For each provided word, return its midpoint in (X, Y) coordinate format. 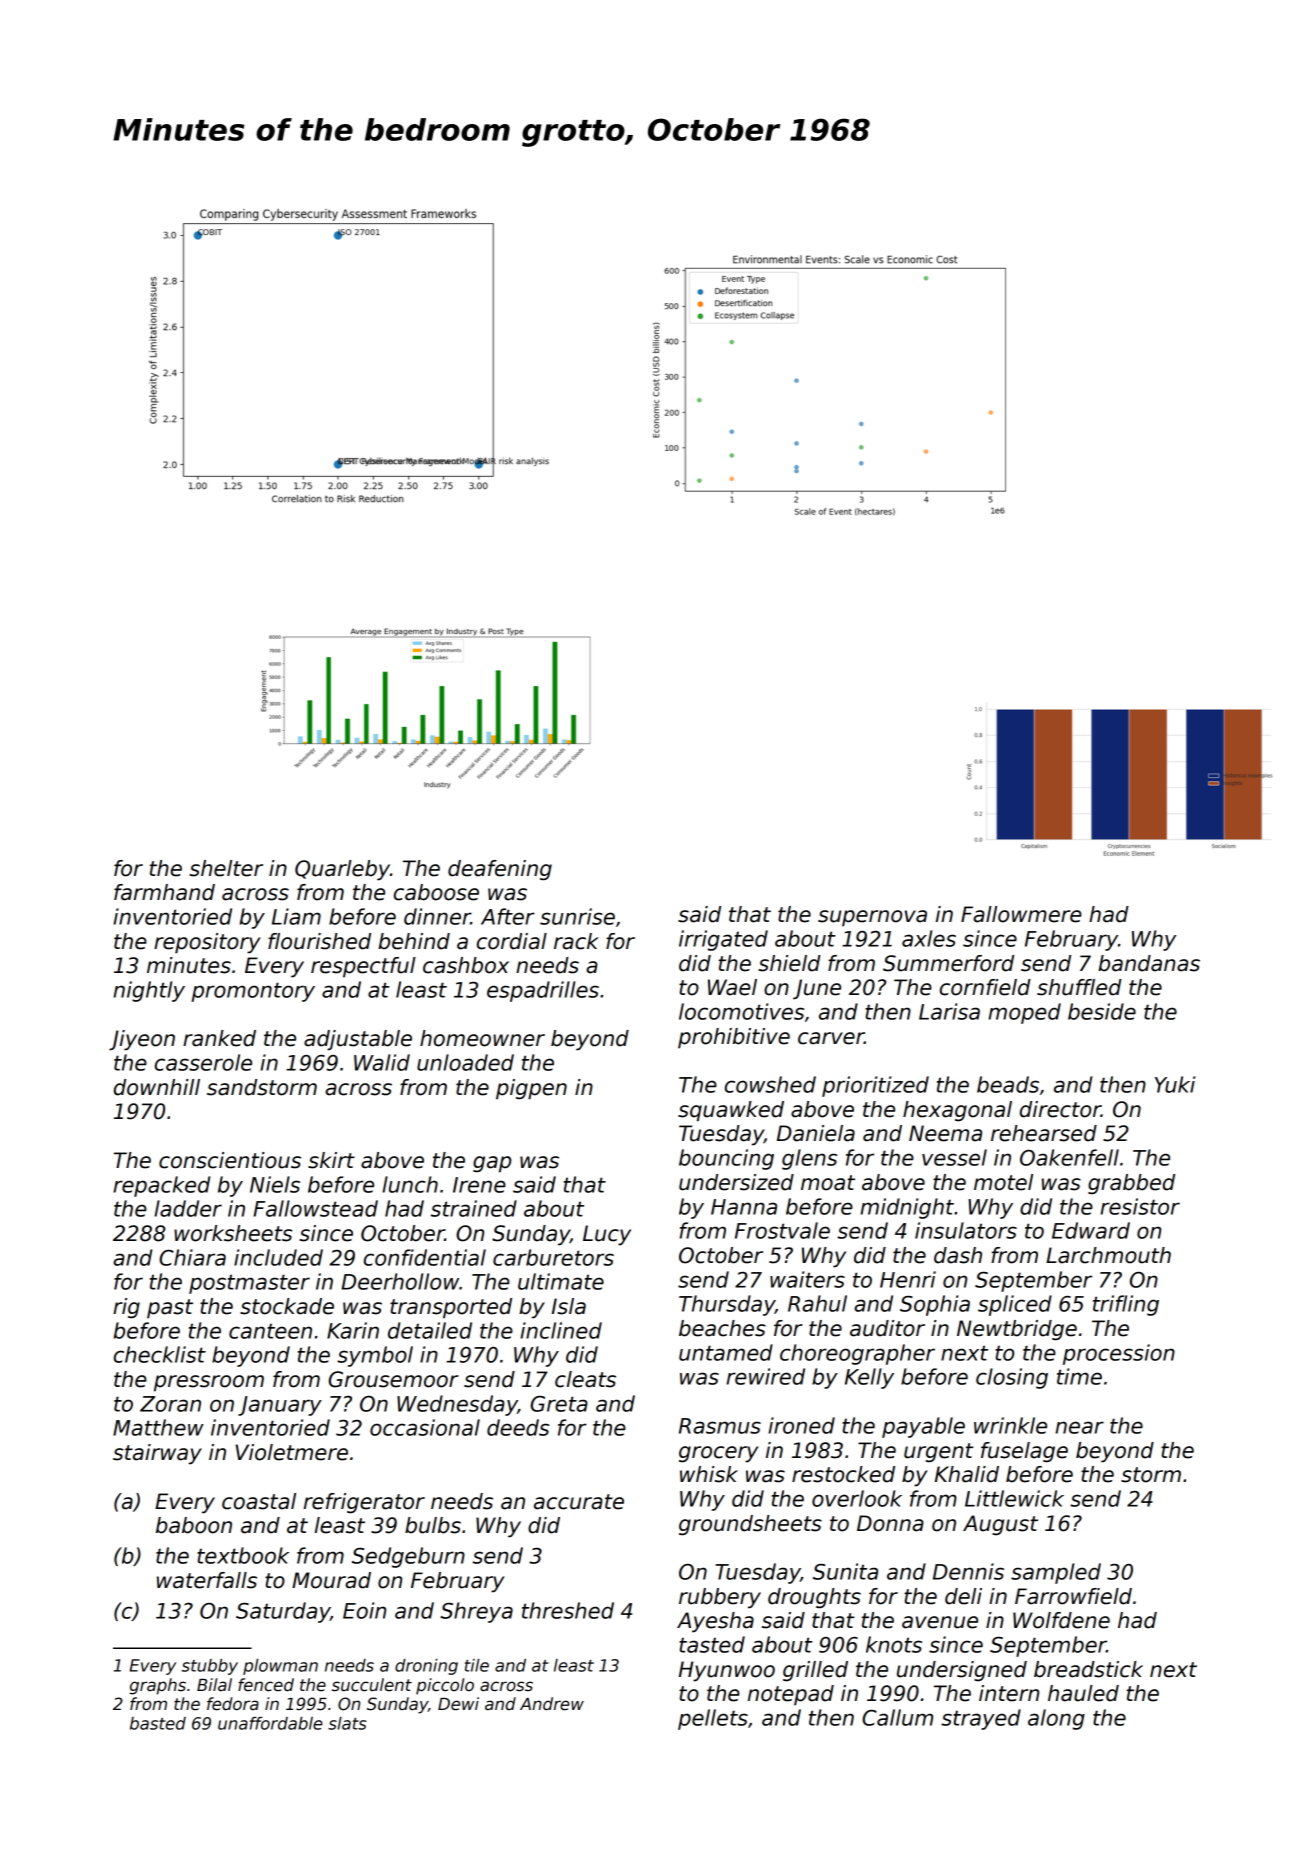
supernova (872, 918)
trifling (1126, 1305)
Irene (479, 1185)
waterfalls (207, 1580)
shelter (226, 868)
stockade (287, 1306)
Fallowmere (1021, 914)
